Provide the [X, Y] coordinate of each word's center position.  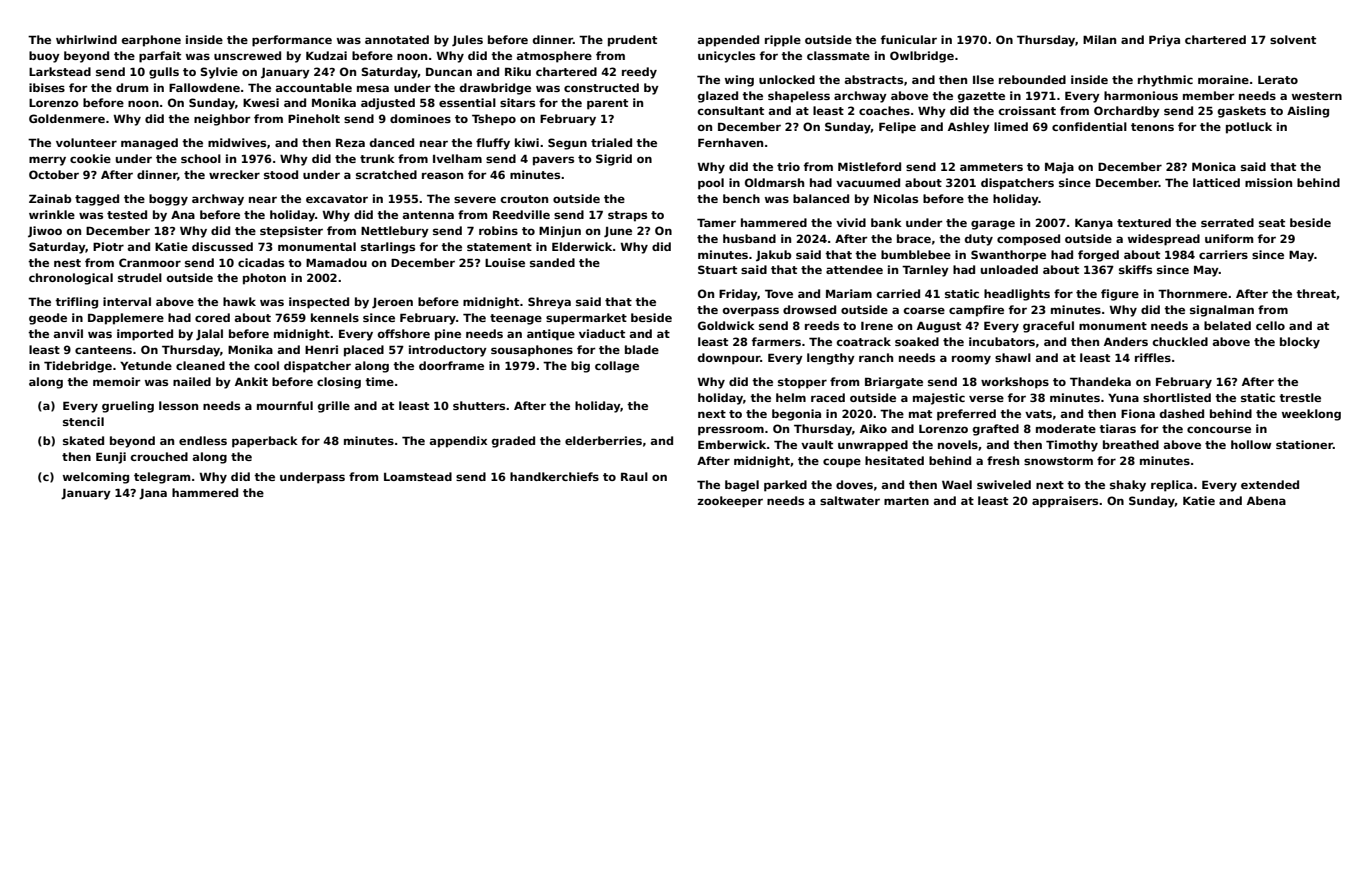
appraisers [1065, 502]
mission [1268, 182]
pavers [553, 161]
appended [728, 41]
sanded [552, 262]
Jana [153, 494]
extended [1270, 484]
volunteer [86, 142]
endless [203, 440]
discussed [222, 246]
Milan [1099, 39]
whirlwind [86, 39]
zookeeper [730, 502]
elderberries [603, 440]
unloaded [1009, 269]
